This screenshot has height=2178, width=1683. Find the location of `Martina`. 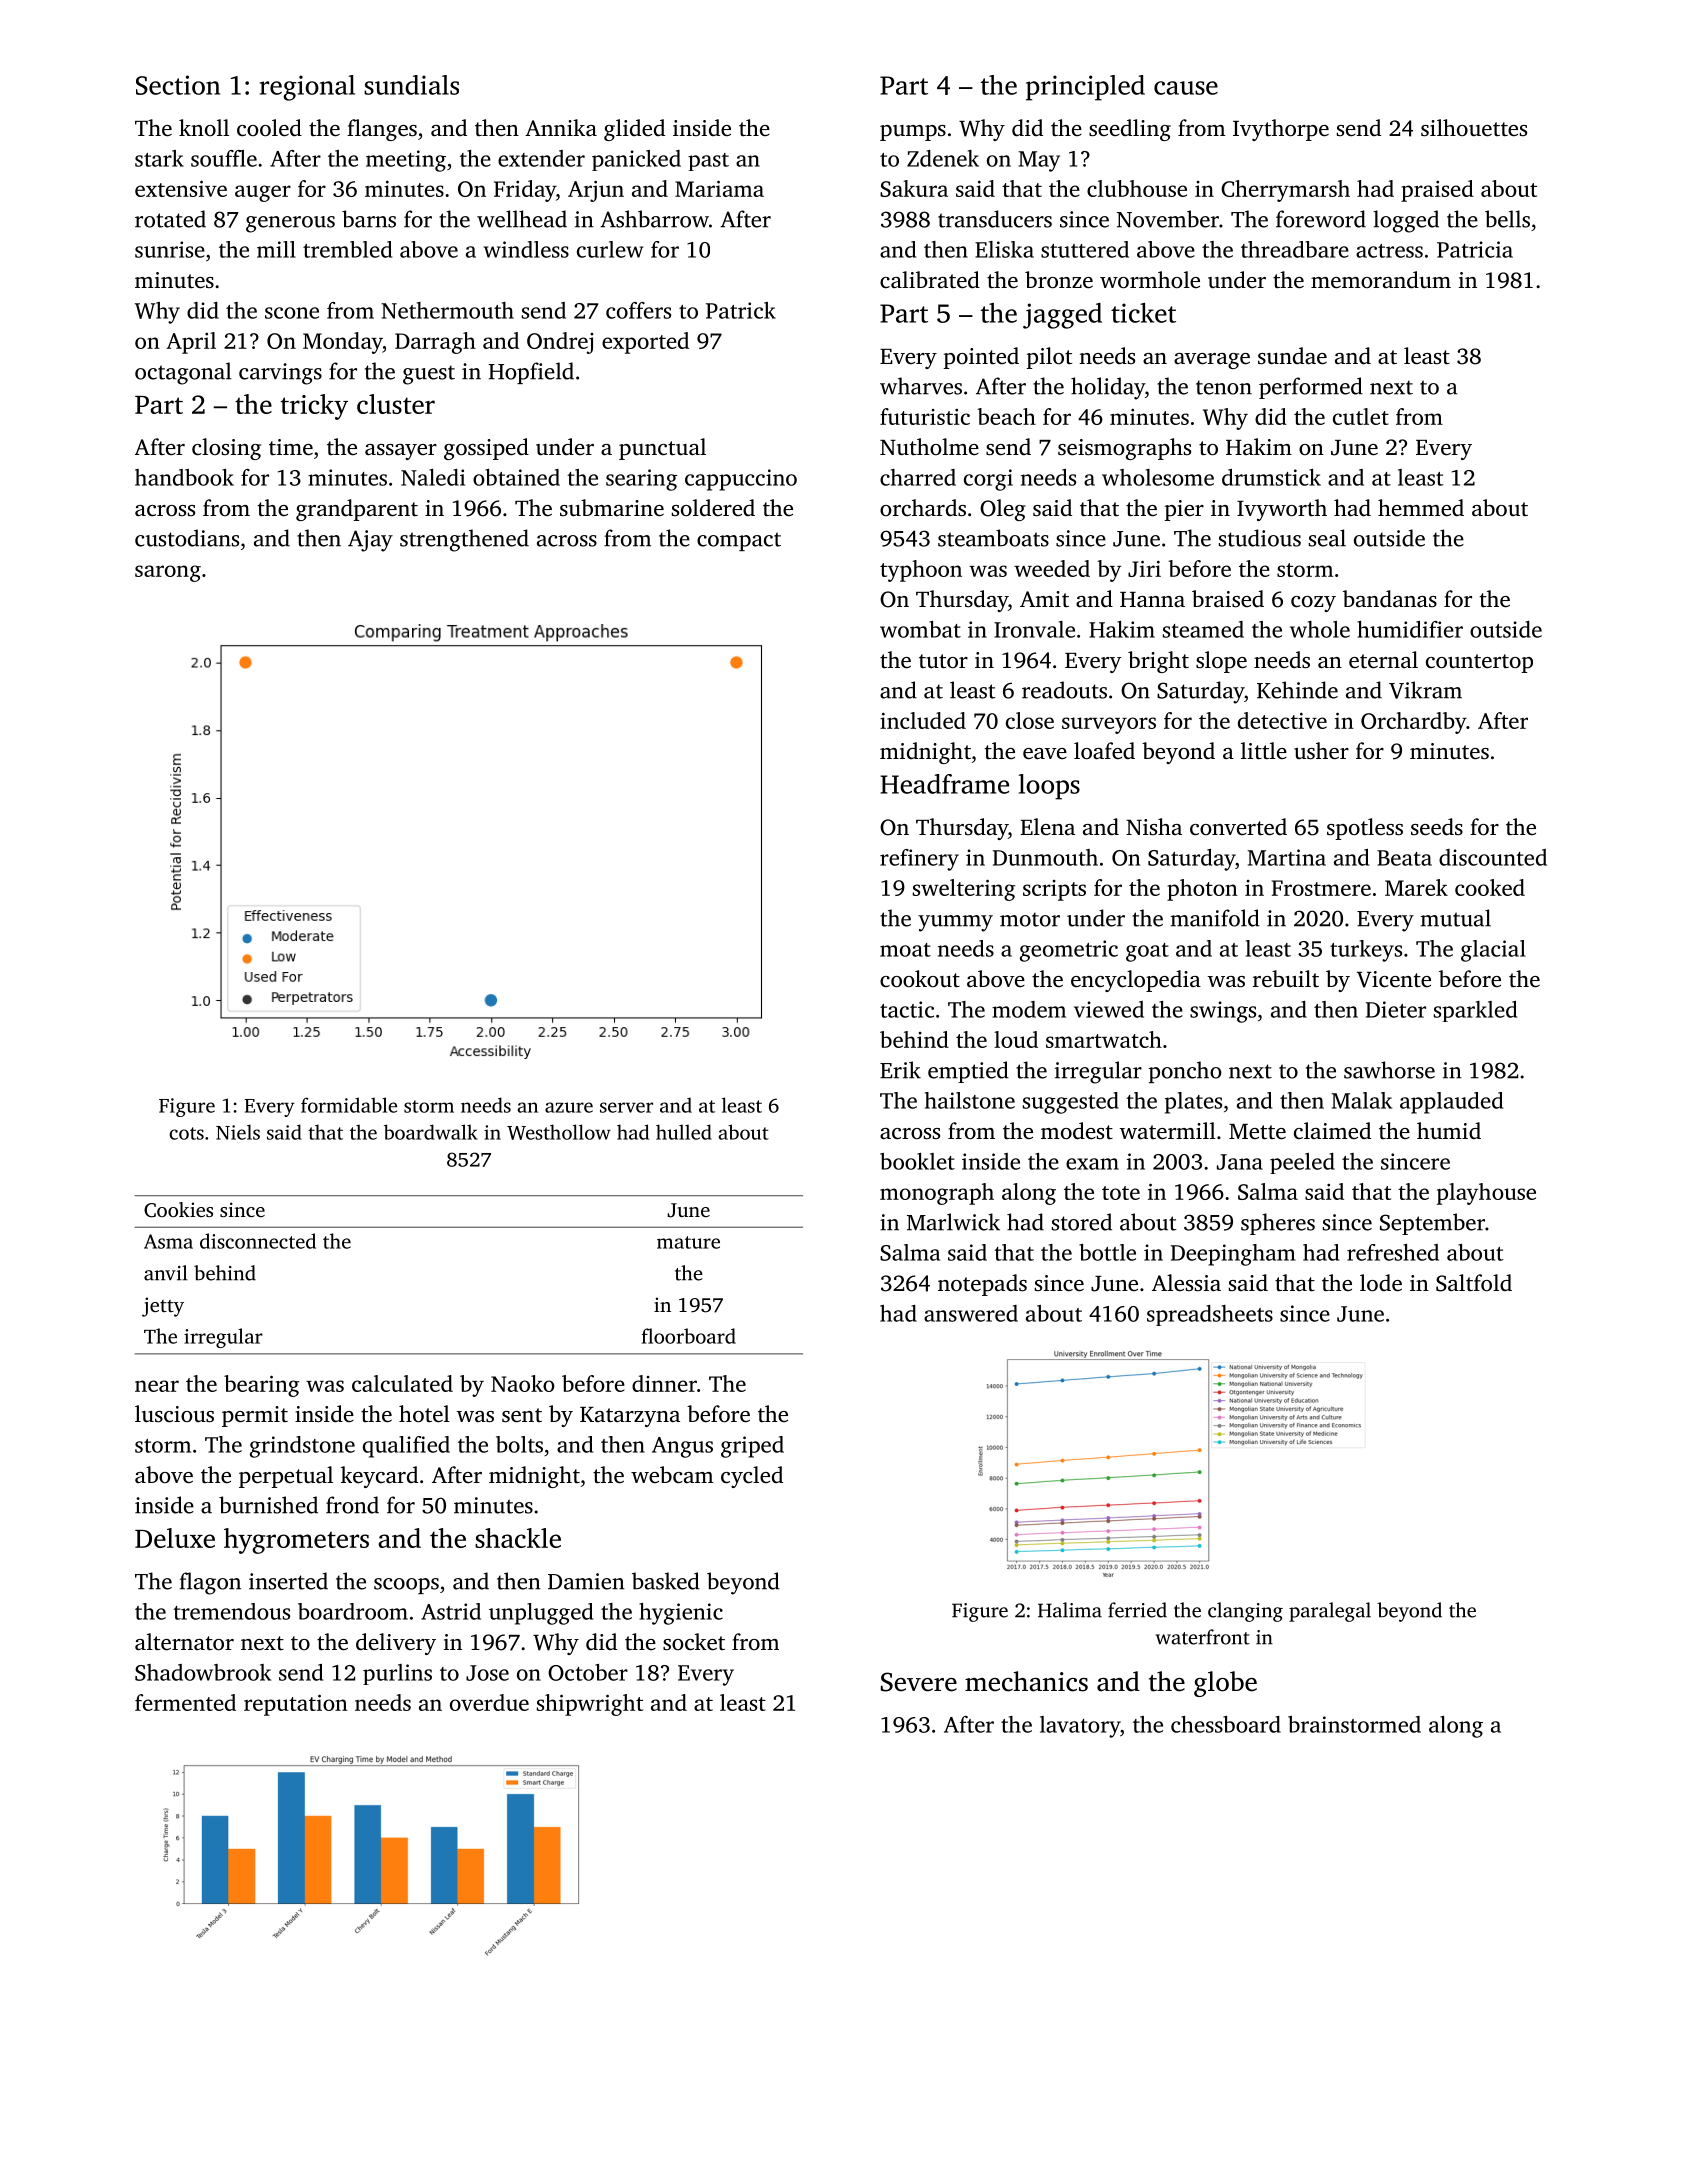

Martina is located at coordinates (1287, 857).
